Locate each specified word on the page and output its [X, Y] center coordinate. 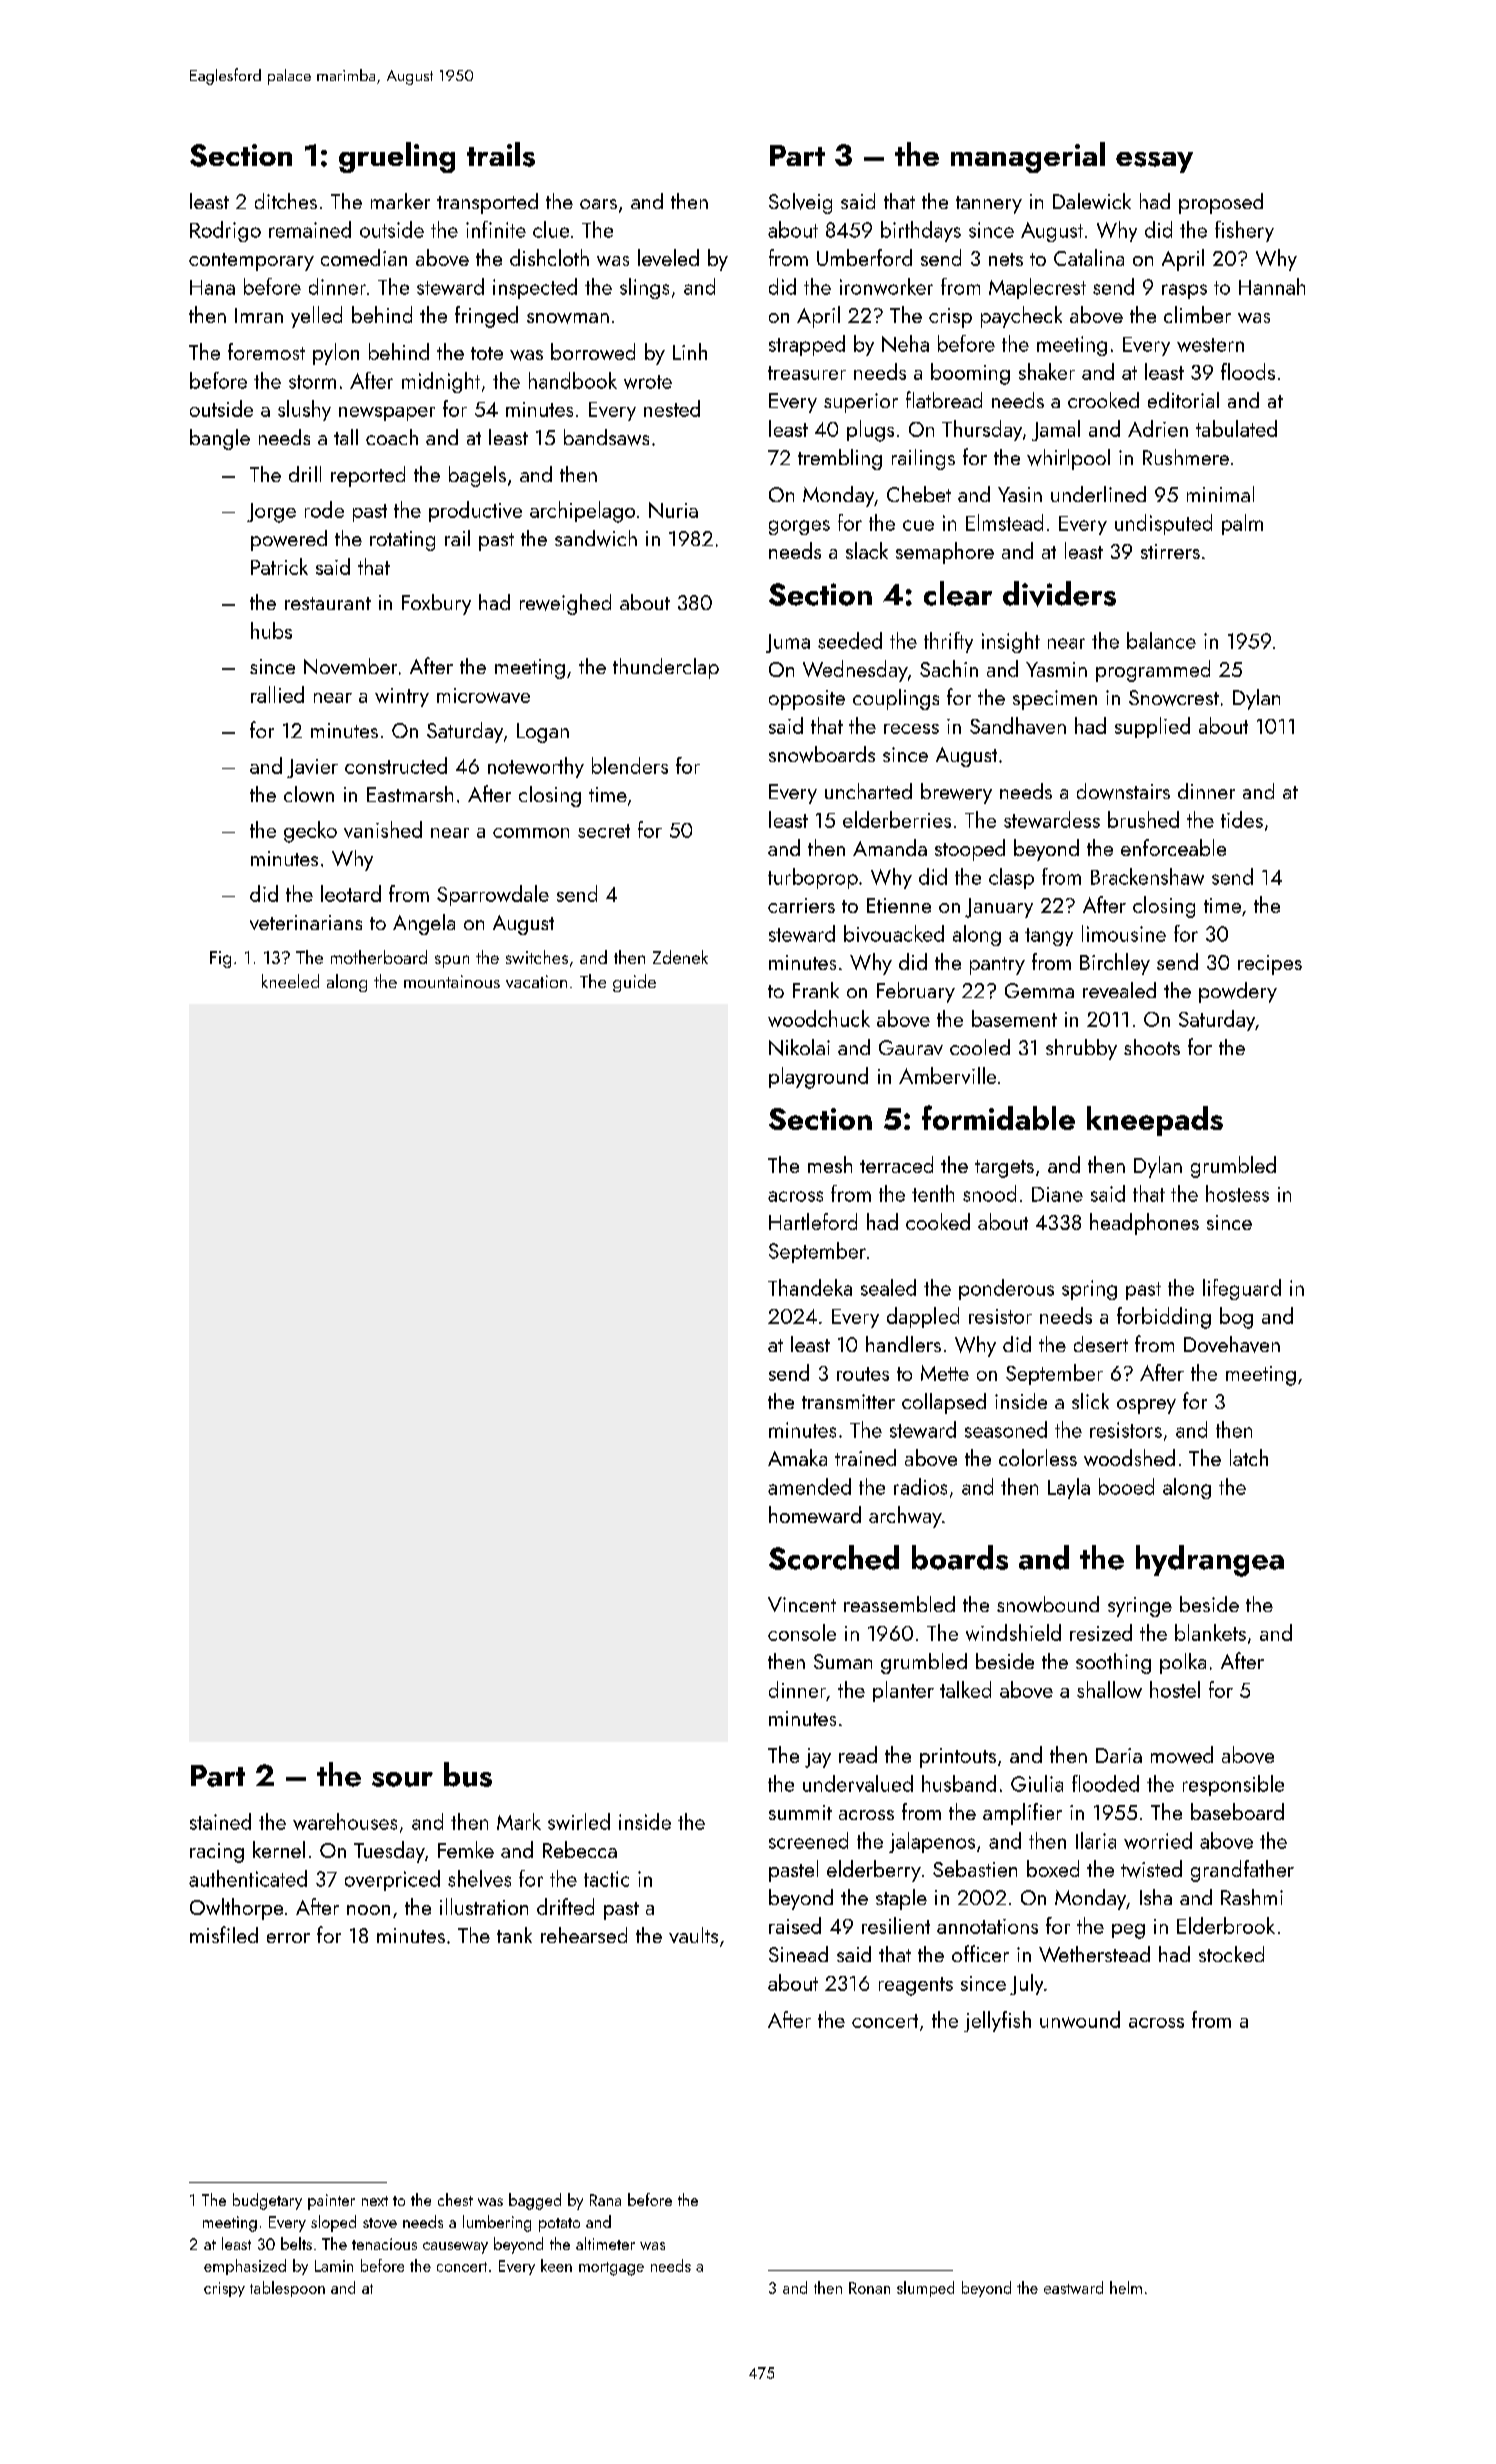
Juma [788, 643]
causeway [455, 2248]
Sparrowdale [493, 895]
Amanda [890, 847]
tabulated [1236, 428]
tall [346, 437]
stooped [970, 850]
